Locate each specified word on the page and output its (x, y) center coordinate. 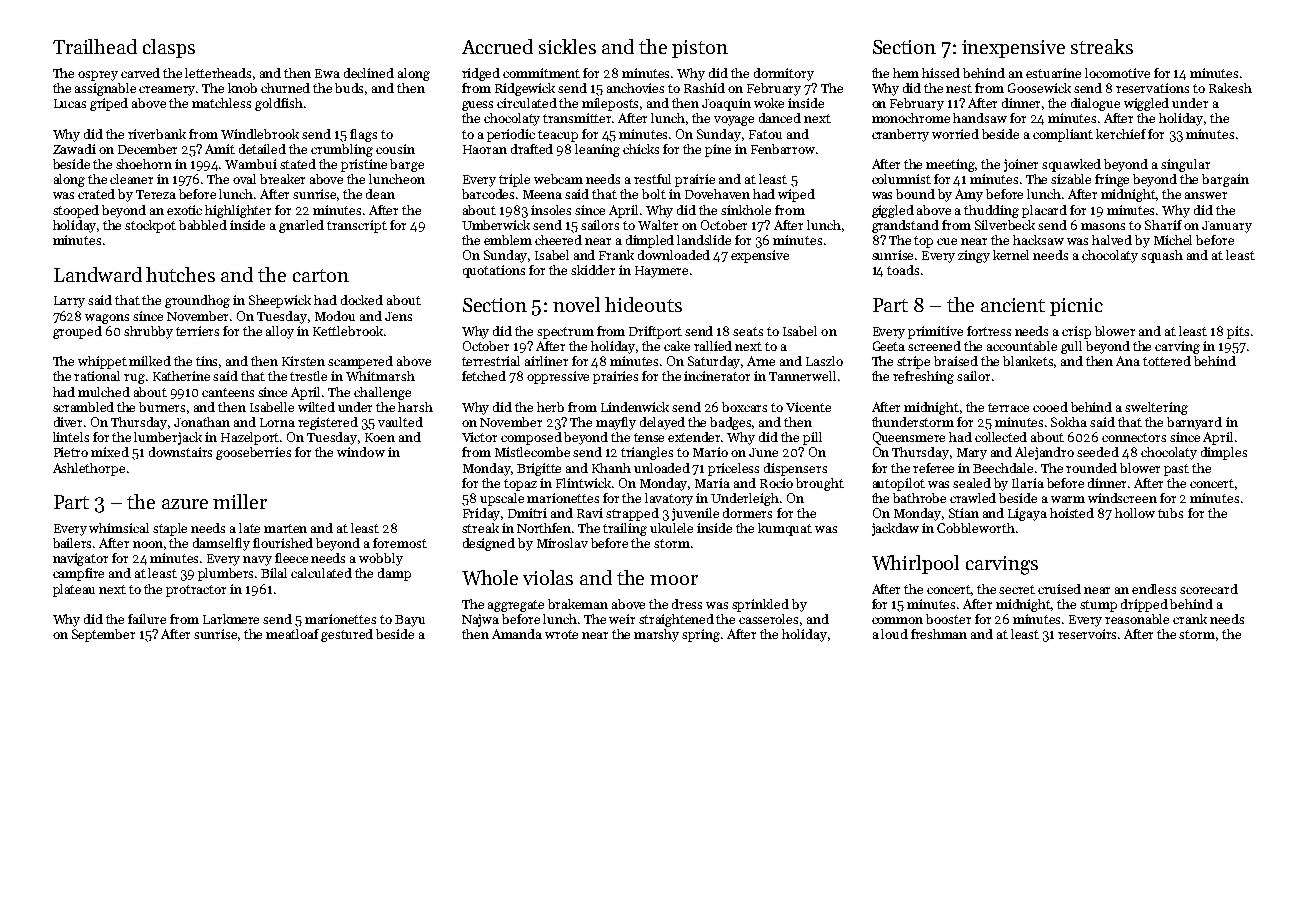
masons (1103, 226)
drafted (532, 149)
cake (677, 346)
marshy (656, 635)
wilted (316, 407)
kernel (1011, 255)
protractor (196, 591)
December (147, 149)
